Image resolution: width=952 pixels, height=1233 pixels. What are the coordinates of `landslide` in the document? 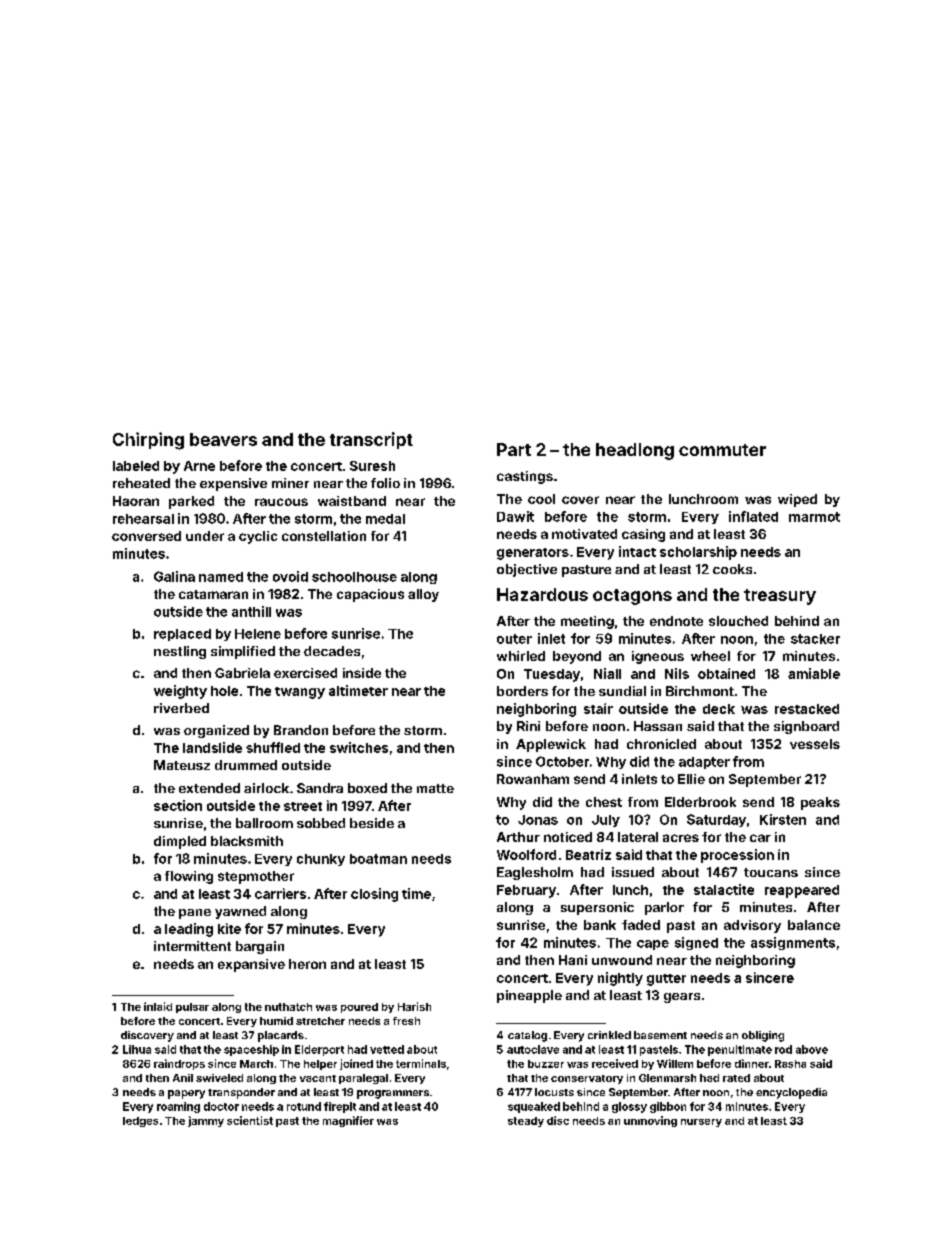 It's located at (212, 747).
